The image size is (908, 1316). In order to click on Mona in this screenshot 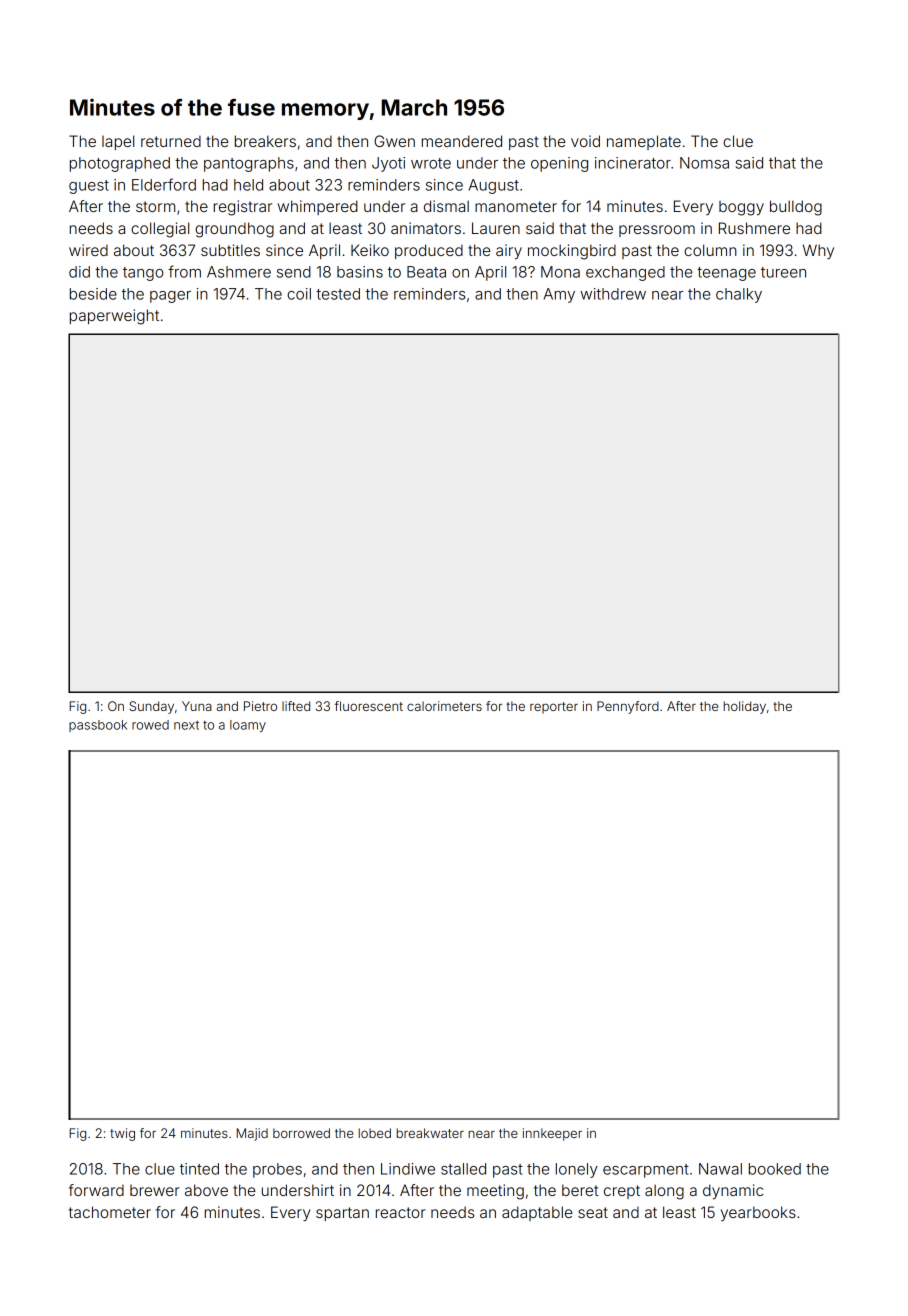, I will do `click(560, 272)`.
